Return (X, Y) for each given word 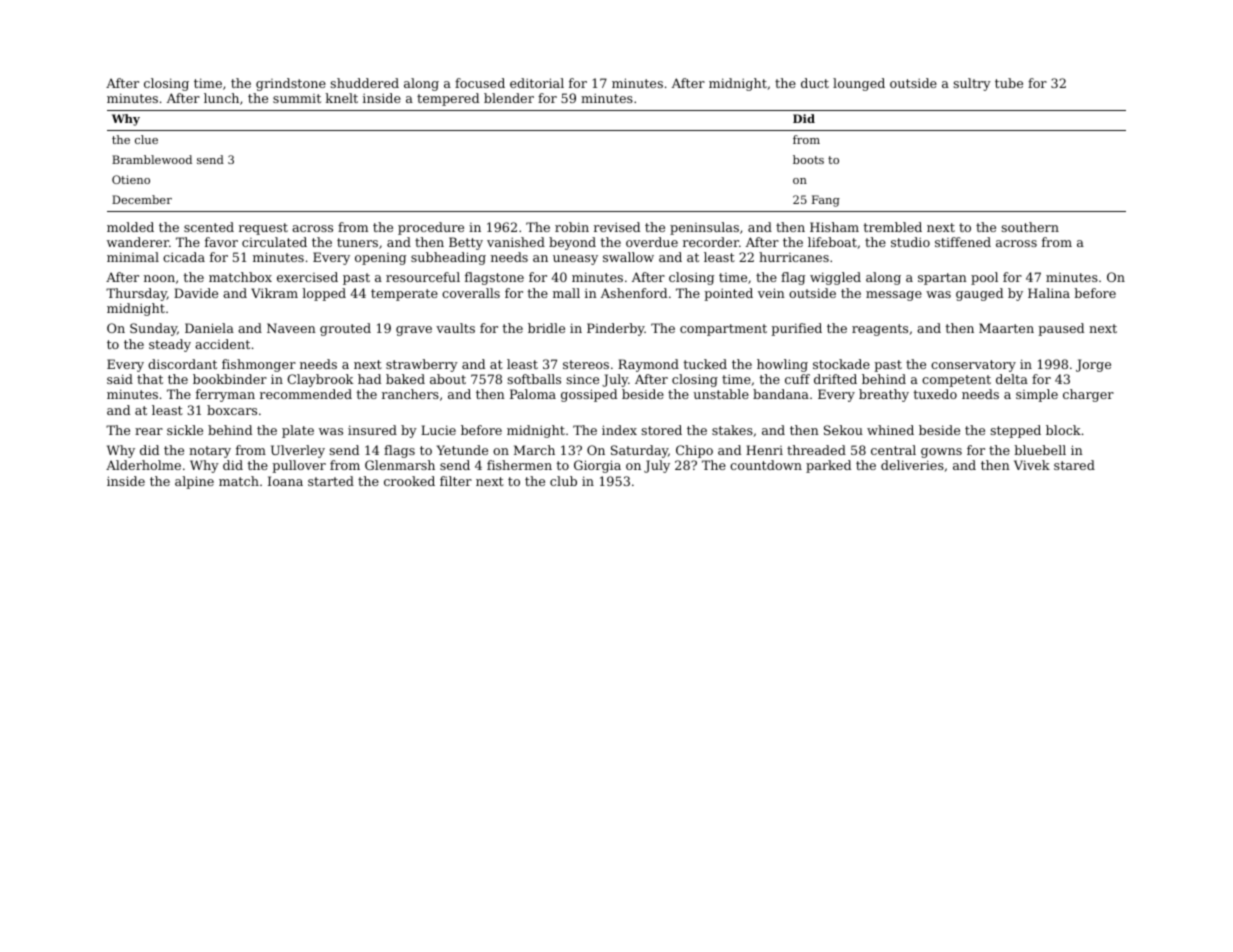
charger (1088, 395)
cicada (184, 257)
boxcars (232, 410)
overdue (652, 242)
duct (815, 83)
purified (796, 329)
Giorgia (597, 466)
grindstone (291, 84)
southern (1030, 227)
